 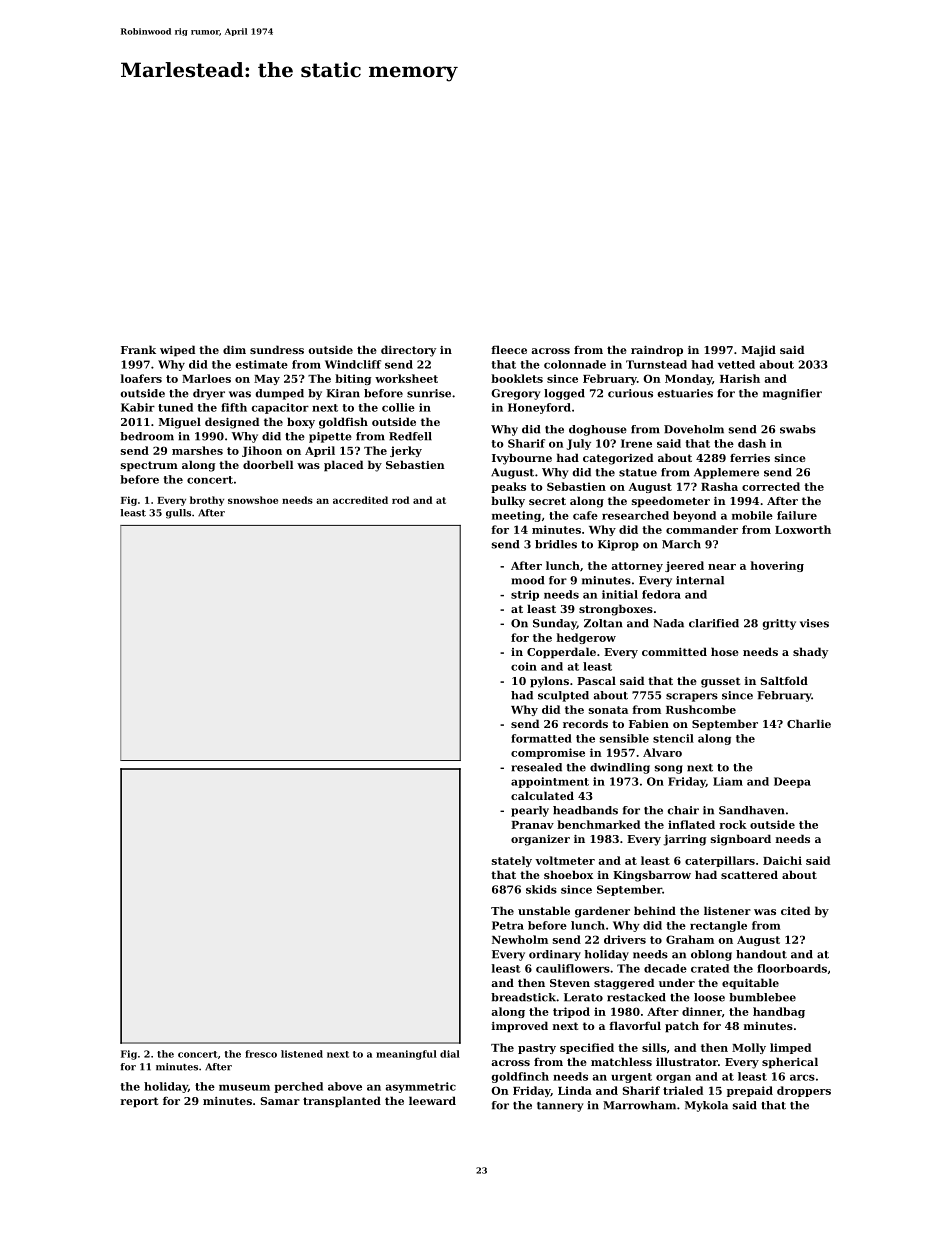 What do you see at coordinates (598, 430) in the screenshot?
I see `doghouse` at bounding box center [598, 430].
